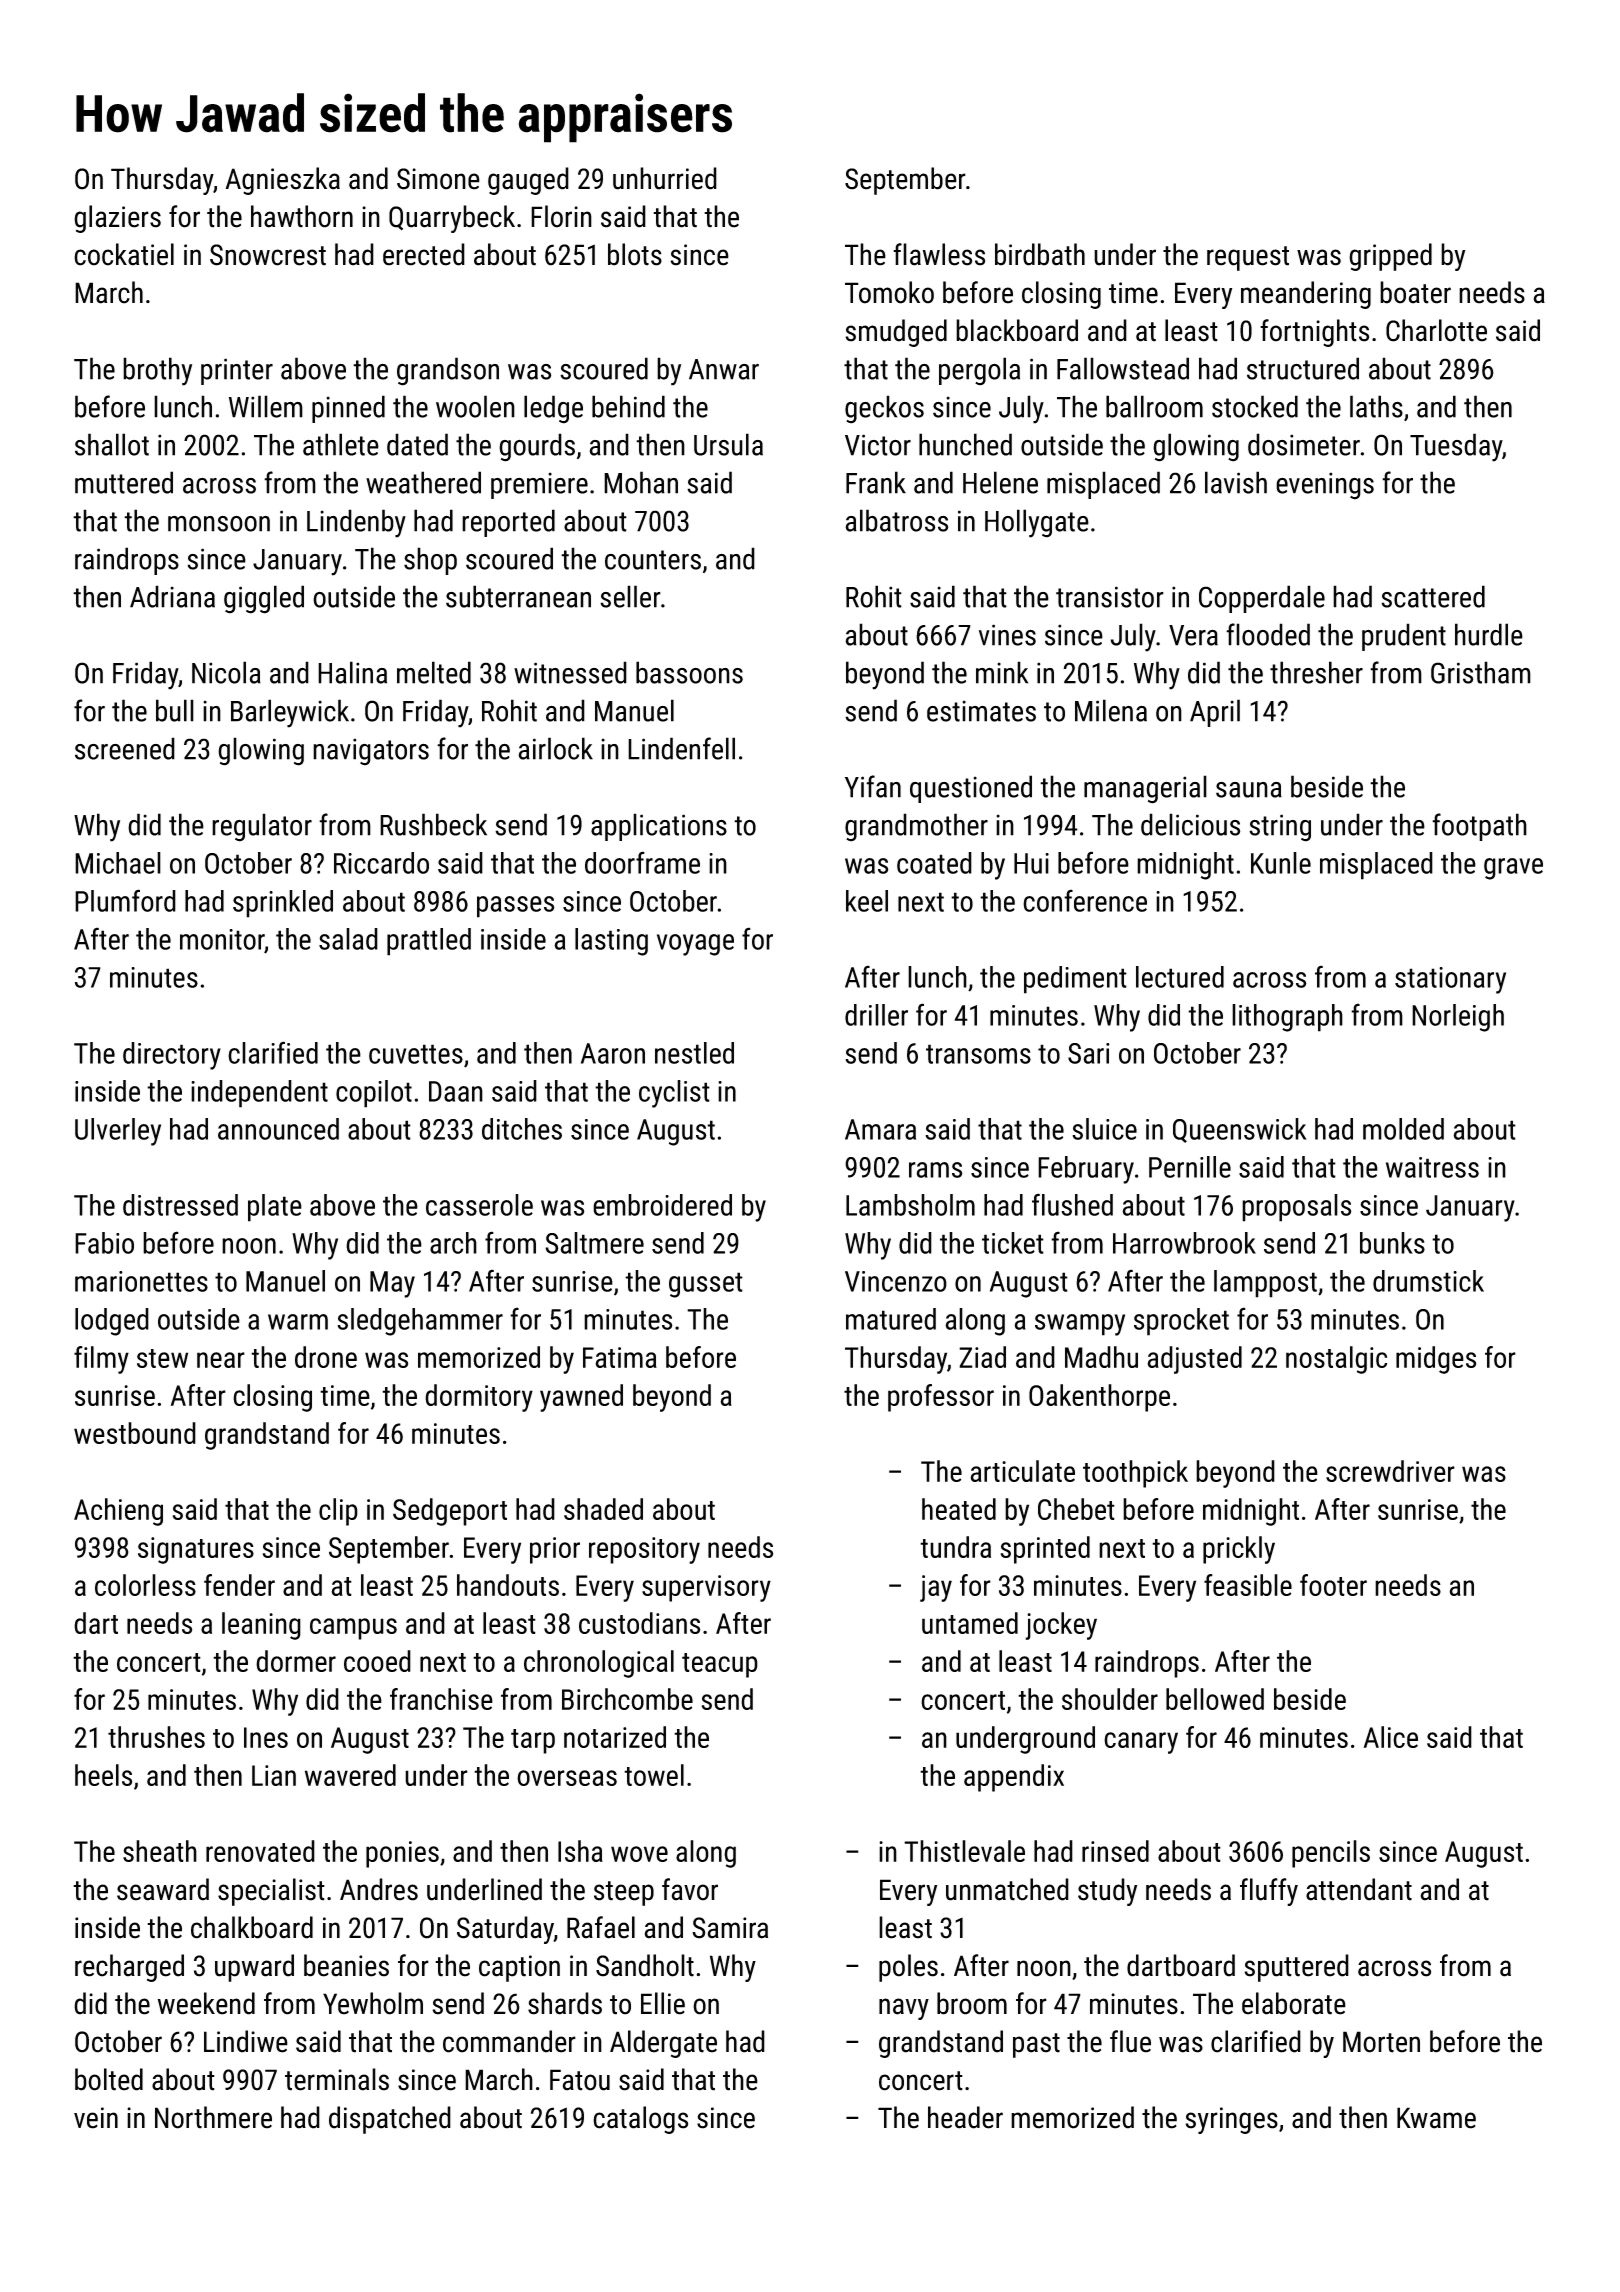 The width and height of the screenshot is (1620, 2292). What do you see at coordinates (392, 1284) in the screenshot?
I see `May` at bounding box center [392, 1284].
